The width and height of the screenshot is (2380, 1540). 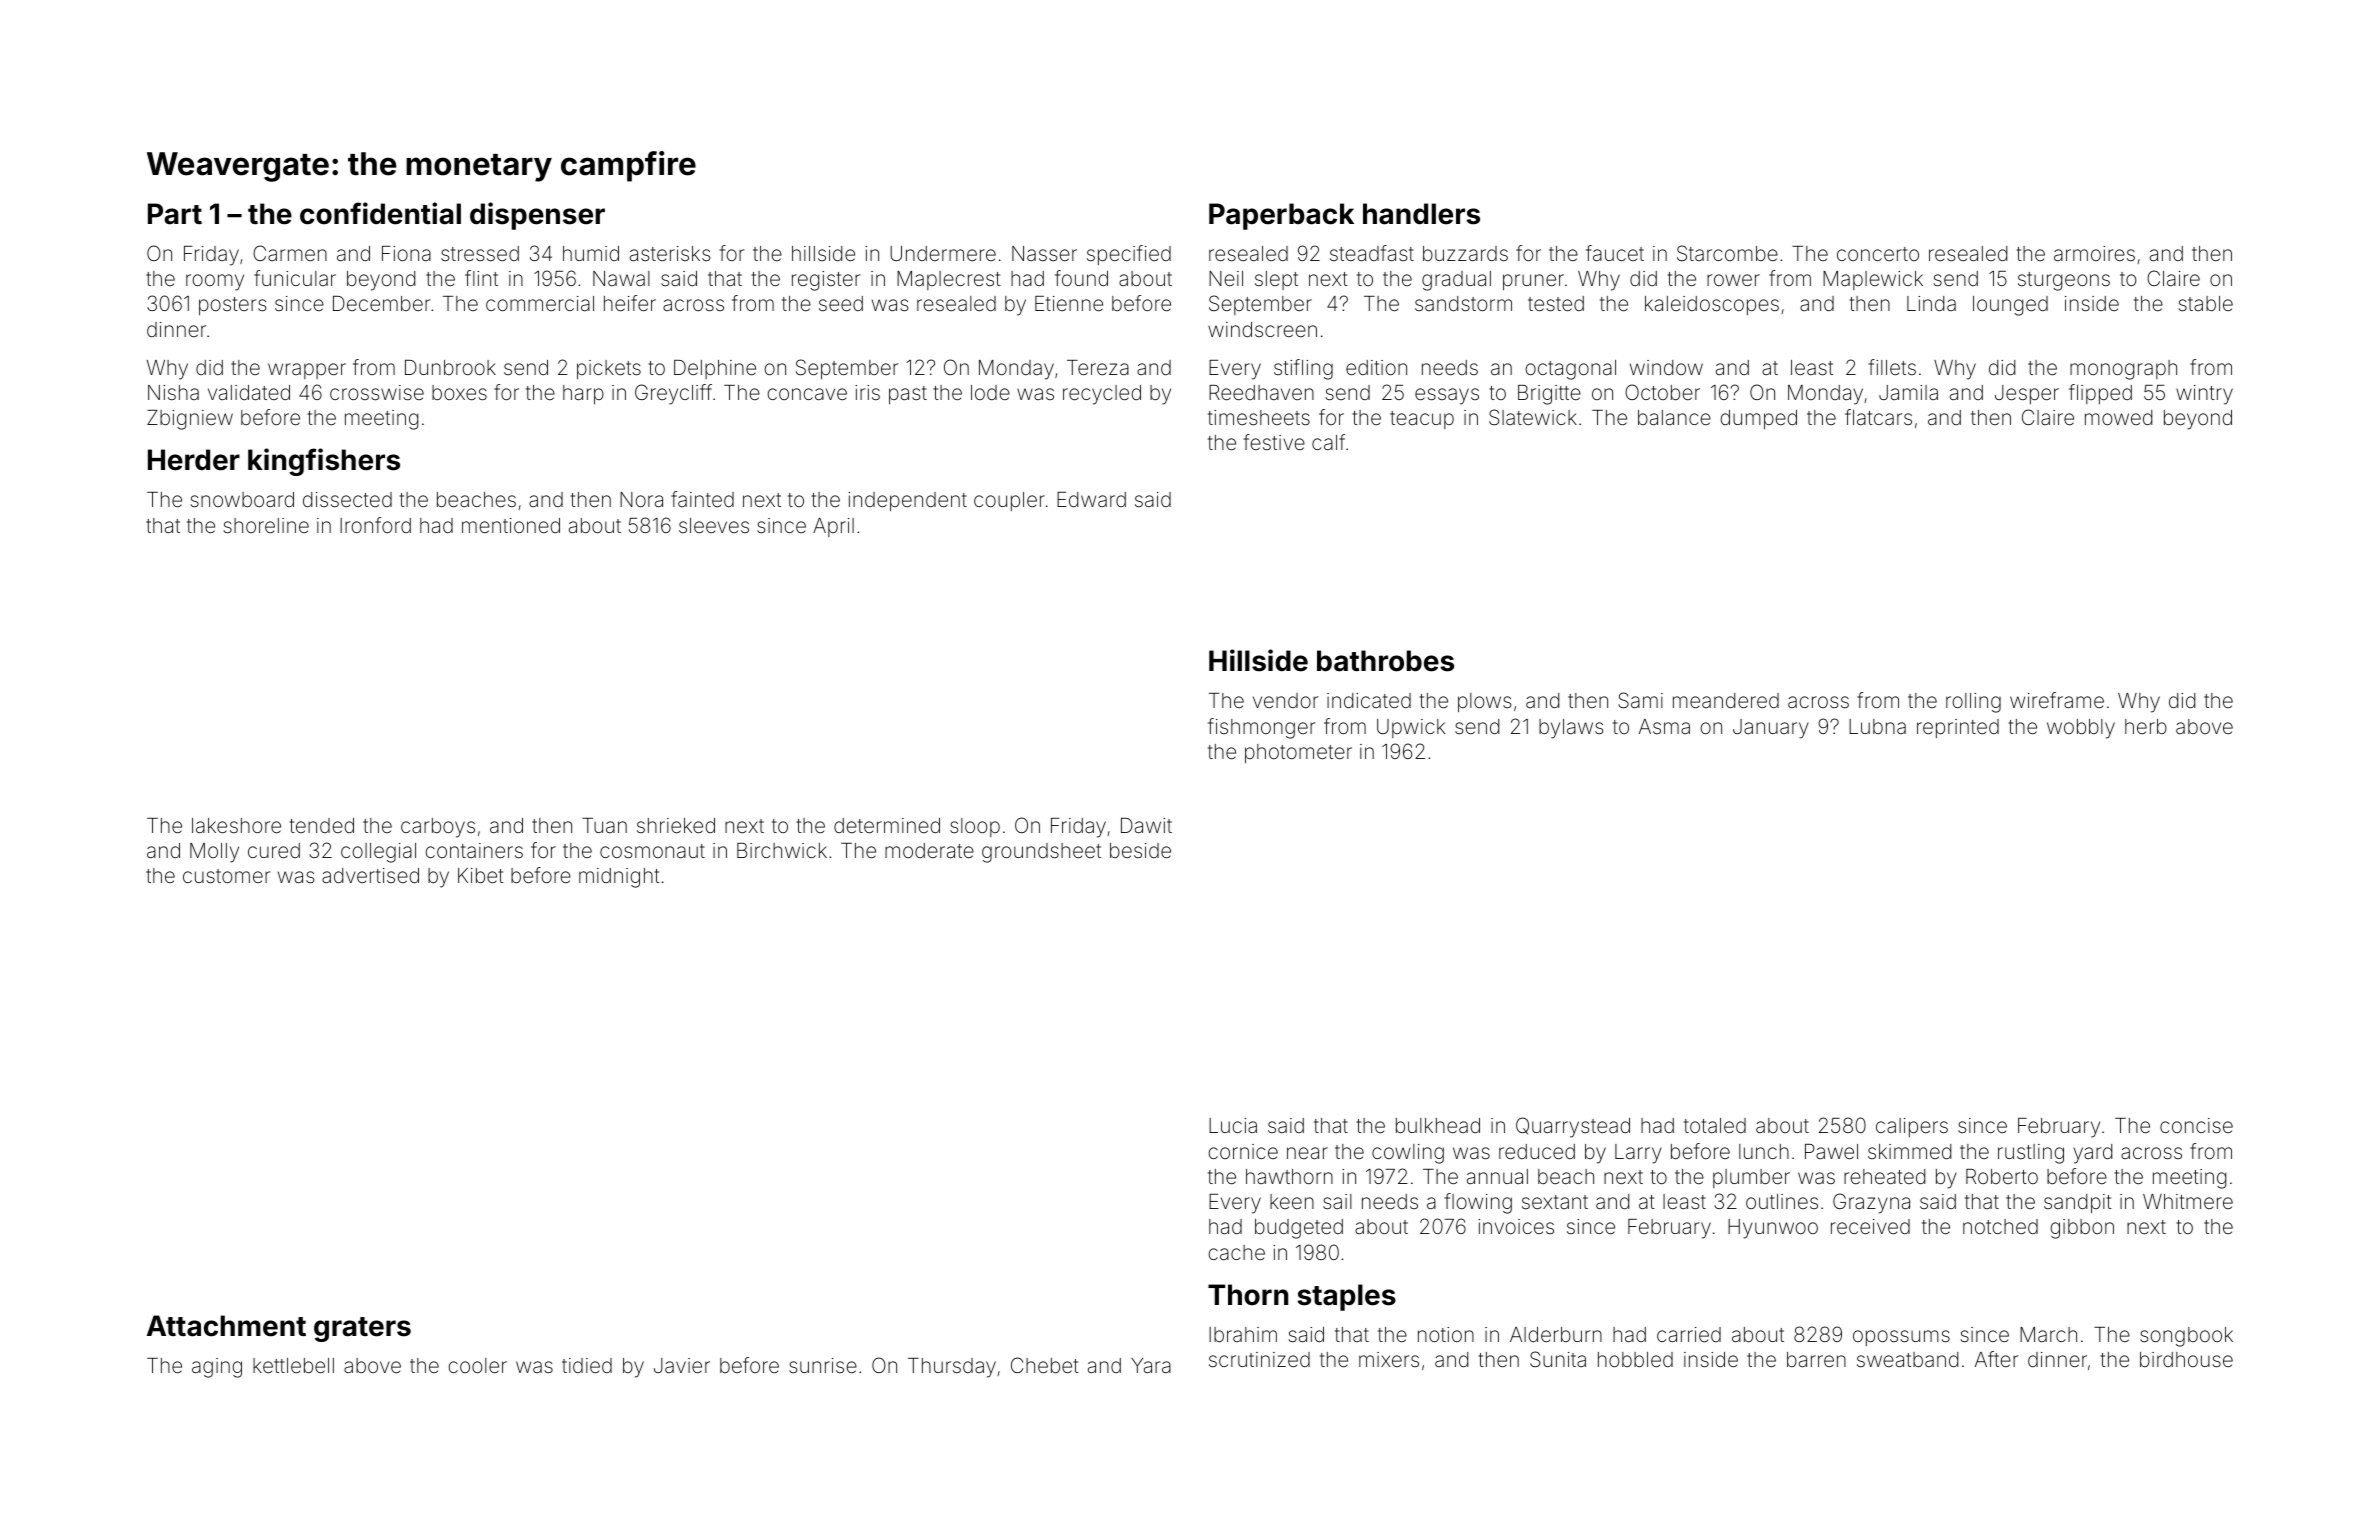 I want to click on confidential, so click(x=380, y=213).
